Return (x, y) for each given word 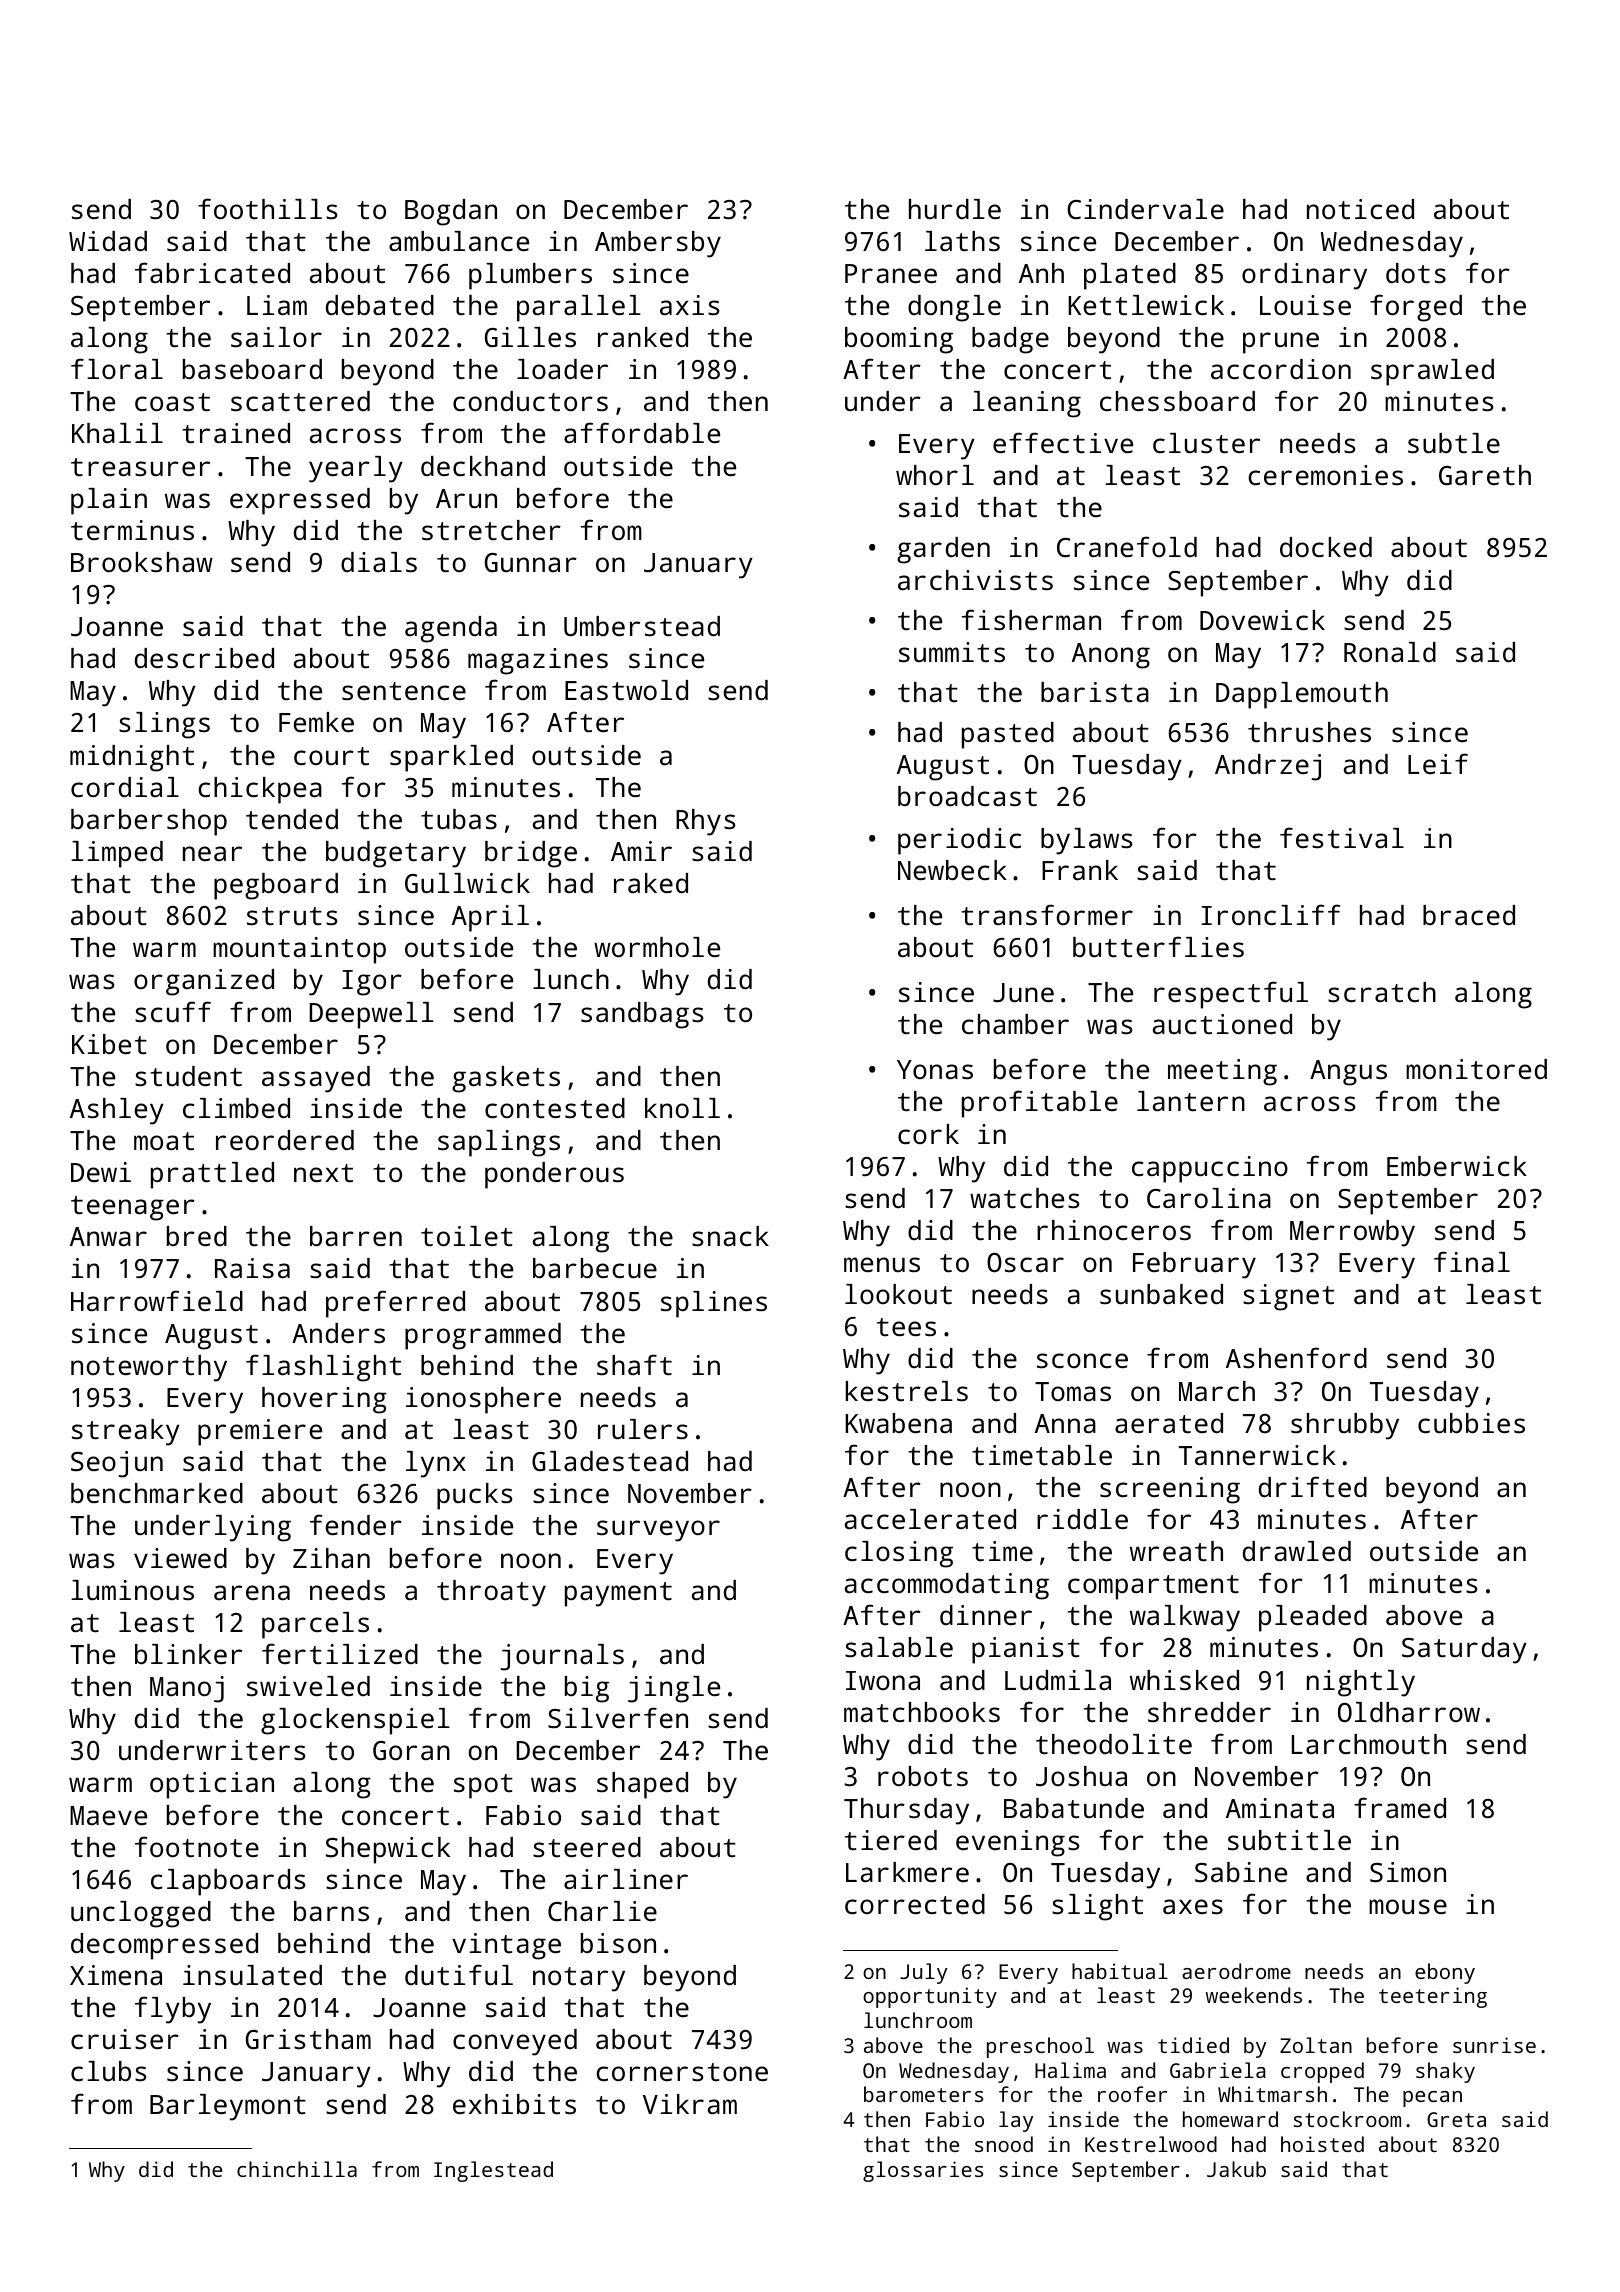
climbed (236, 1108)
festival (1342, 838)
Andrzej (1268, 767)
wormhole (657, 947)
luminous (132, 1590)
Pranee (891, 273)
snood (1004, 2144)
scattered (300, 401)
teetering (1433, 1997)
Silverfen (618, 1718)
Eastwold (626, 690)
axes (1193, 1907)
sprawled (1432, 372)
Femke (316, 722)
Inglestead (493, 2171)
